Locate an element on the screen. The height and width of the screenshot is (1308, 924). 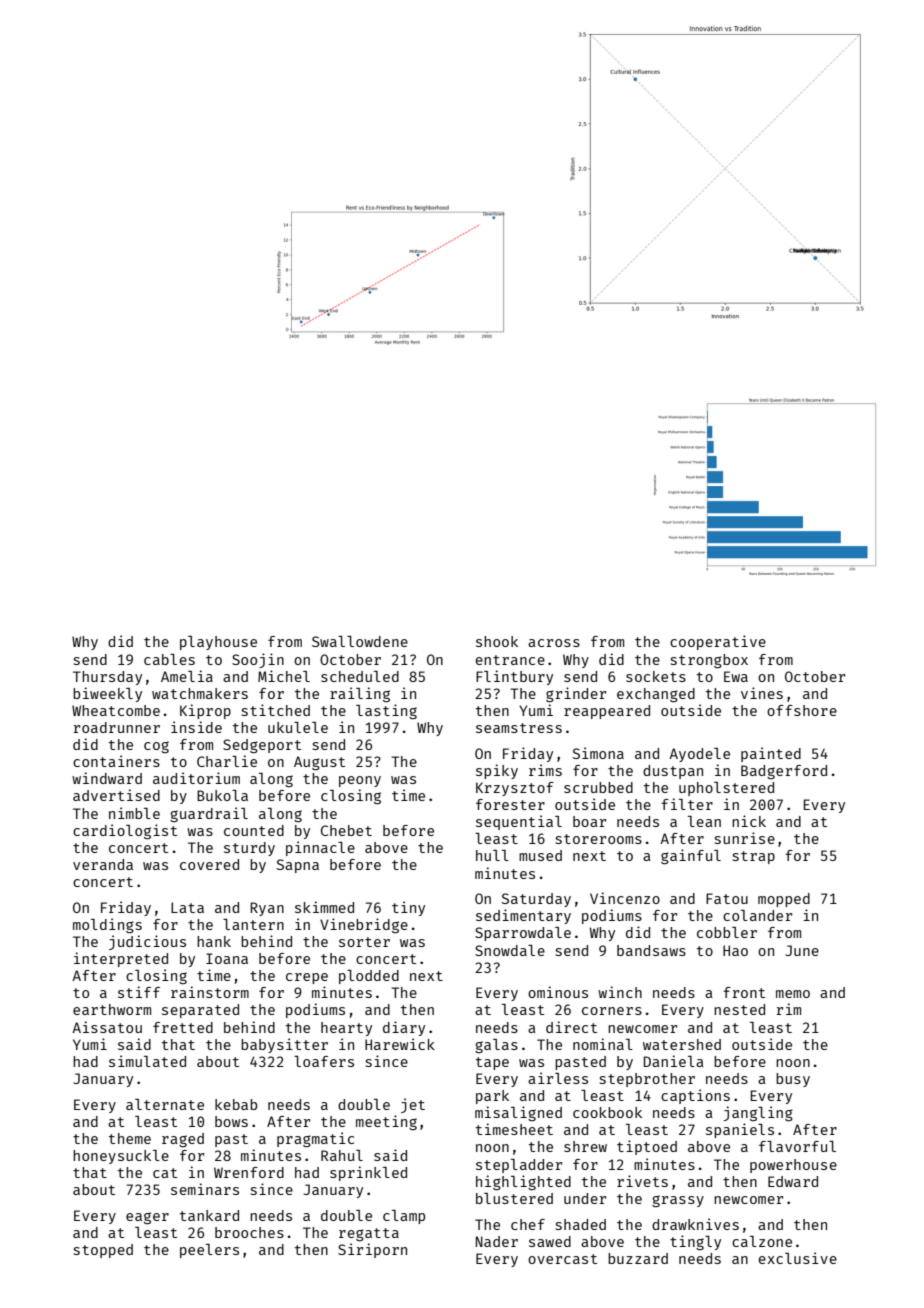
honeysuckle is located at coordinates (121, 1157).
